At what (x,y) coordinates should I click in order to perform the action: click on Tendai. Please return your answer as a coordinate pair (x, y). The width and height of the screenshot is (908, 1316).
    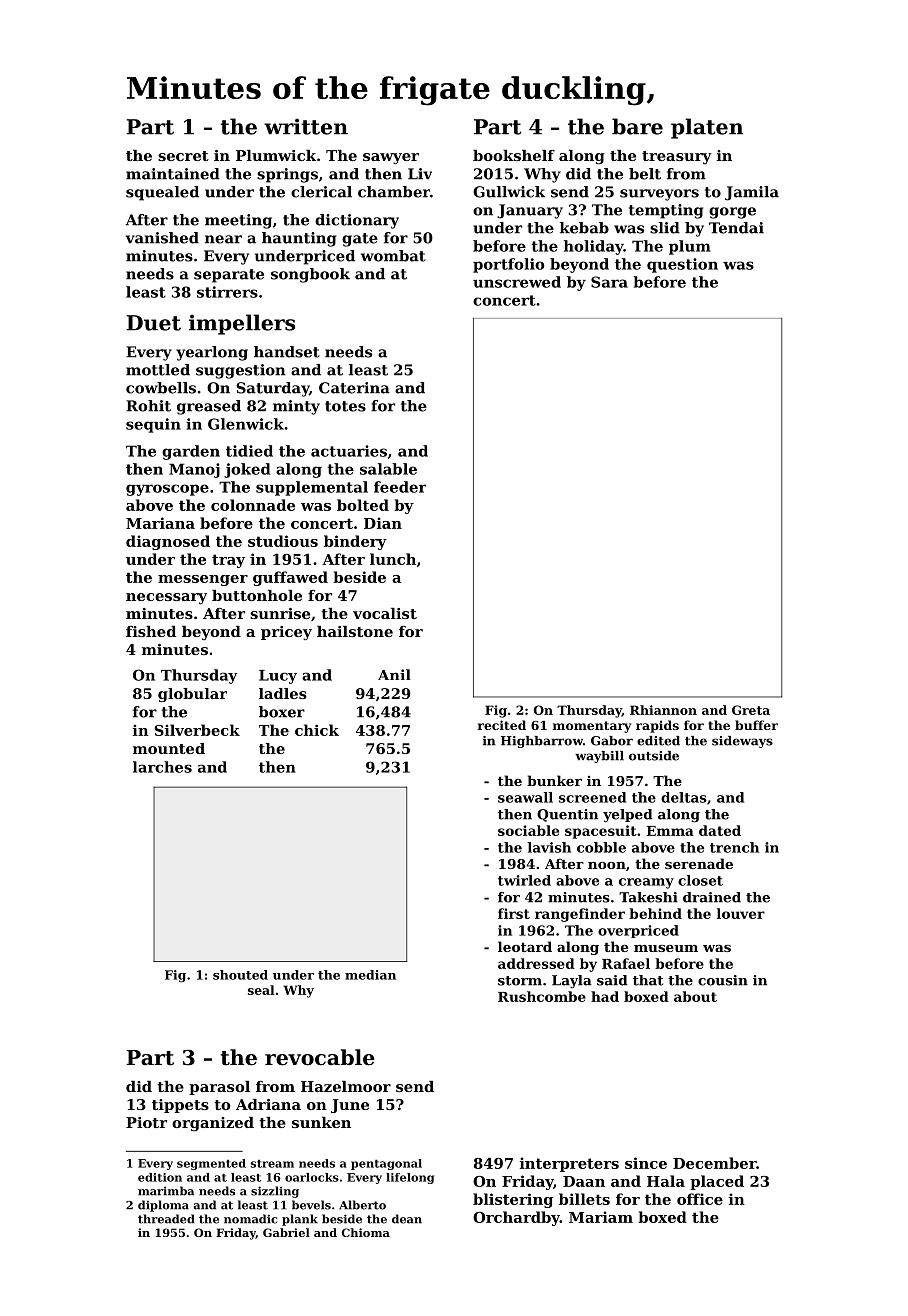
    Looking at the image, I should click on (736, 228).
